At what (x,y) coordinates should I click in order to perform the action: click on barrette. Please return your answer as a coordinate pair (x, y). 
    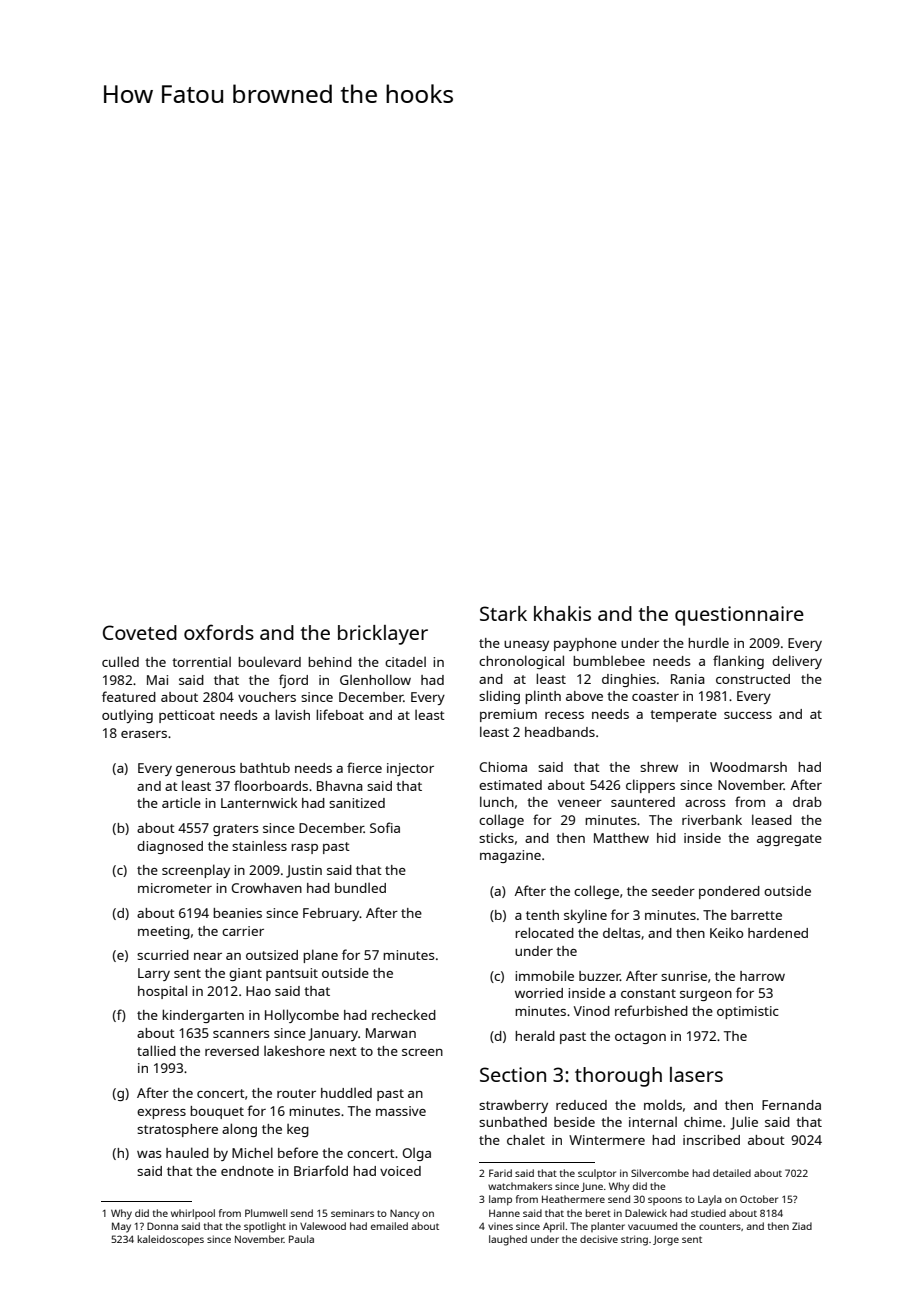
    Looking at the image, I should click on (756, 915).
